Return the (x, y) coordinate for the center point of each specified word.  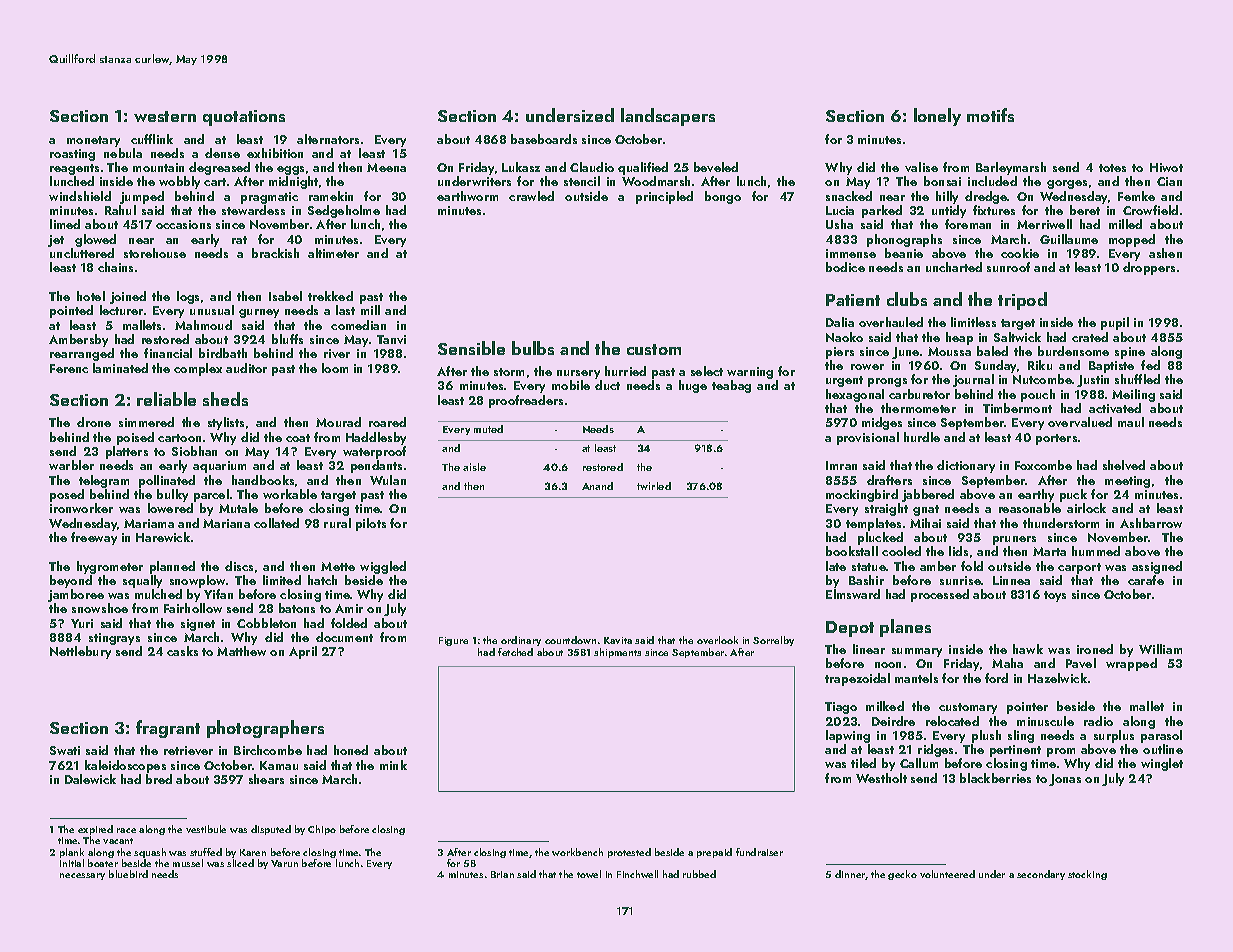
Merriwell (1044, 224)
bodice (845, 267)
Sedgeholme (344, 211)
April (303, 652)
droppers (1149, 268)
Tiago (841, 708)
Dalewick (90, 779)
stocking (1087, 875)
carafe (1146, 580)
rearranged (82, 354)
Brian (502, 874)
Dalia (840, 322)
